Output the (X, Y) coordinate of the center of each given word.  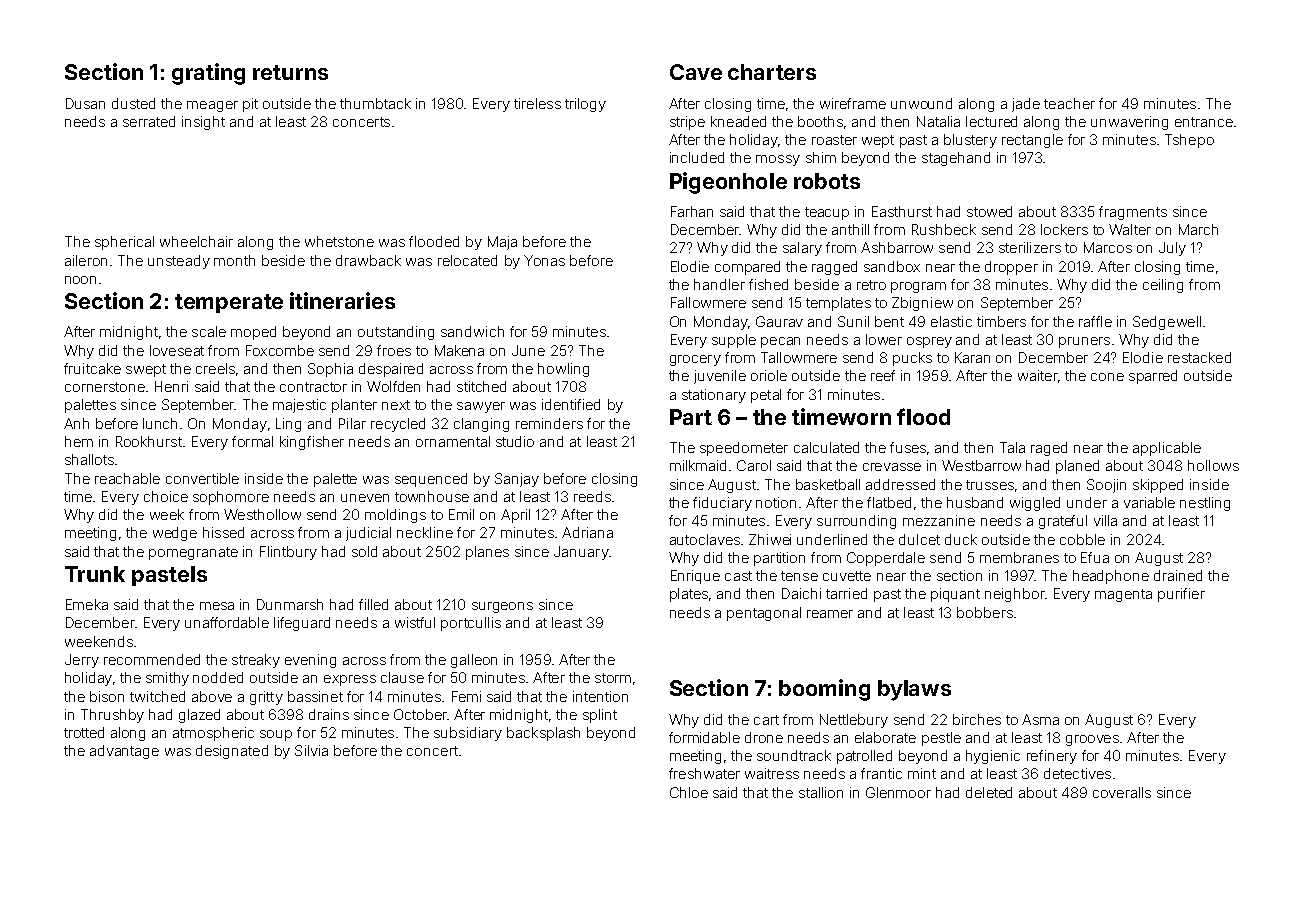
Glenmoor (898, 792)
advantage (124, 752)
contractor (313, 387)
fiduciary (722, 504)
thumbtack (375, 103)
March (1198, 229)
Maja (502, 243)
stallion (821, 792)
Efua (1095, 557)
